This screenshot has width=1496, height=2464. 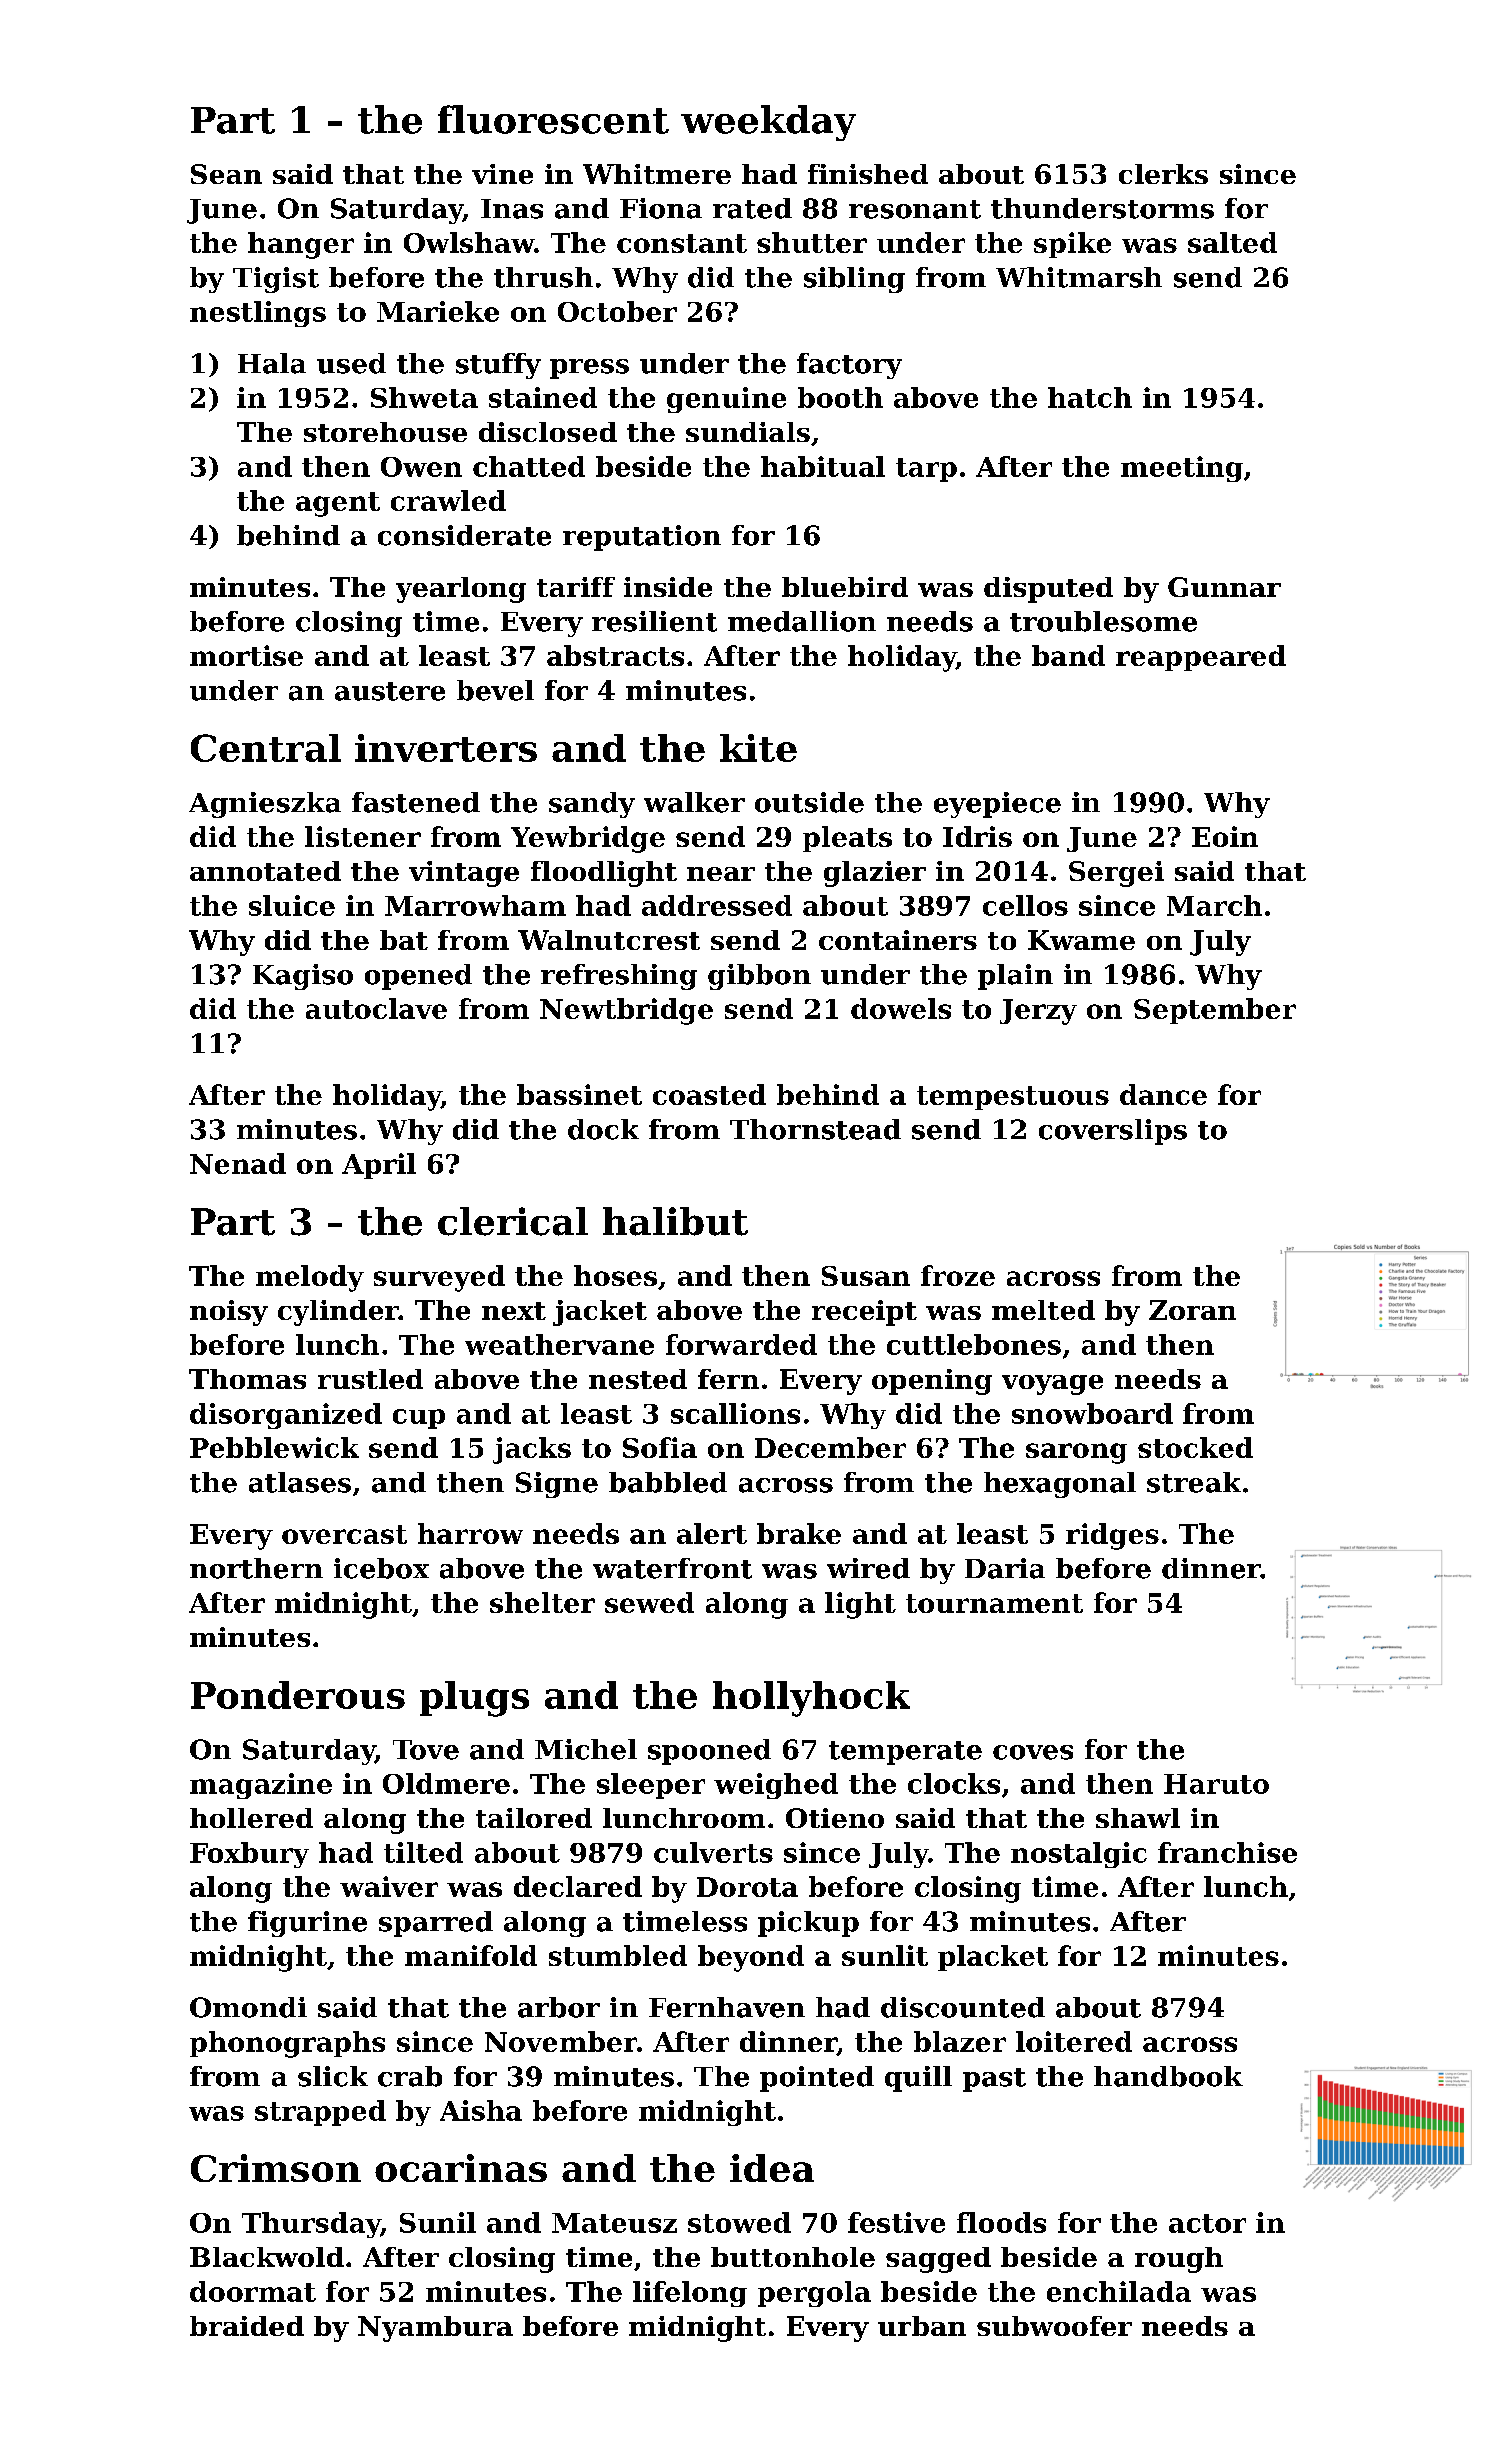 What do you see at coordinates (376, 1008) in the screenshot?
I see `autoclave` at bounding box center [376, 1008].
